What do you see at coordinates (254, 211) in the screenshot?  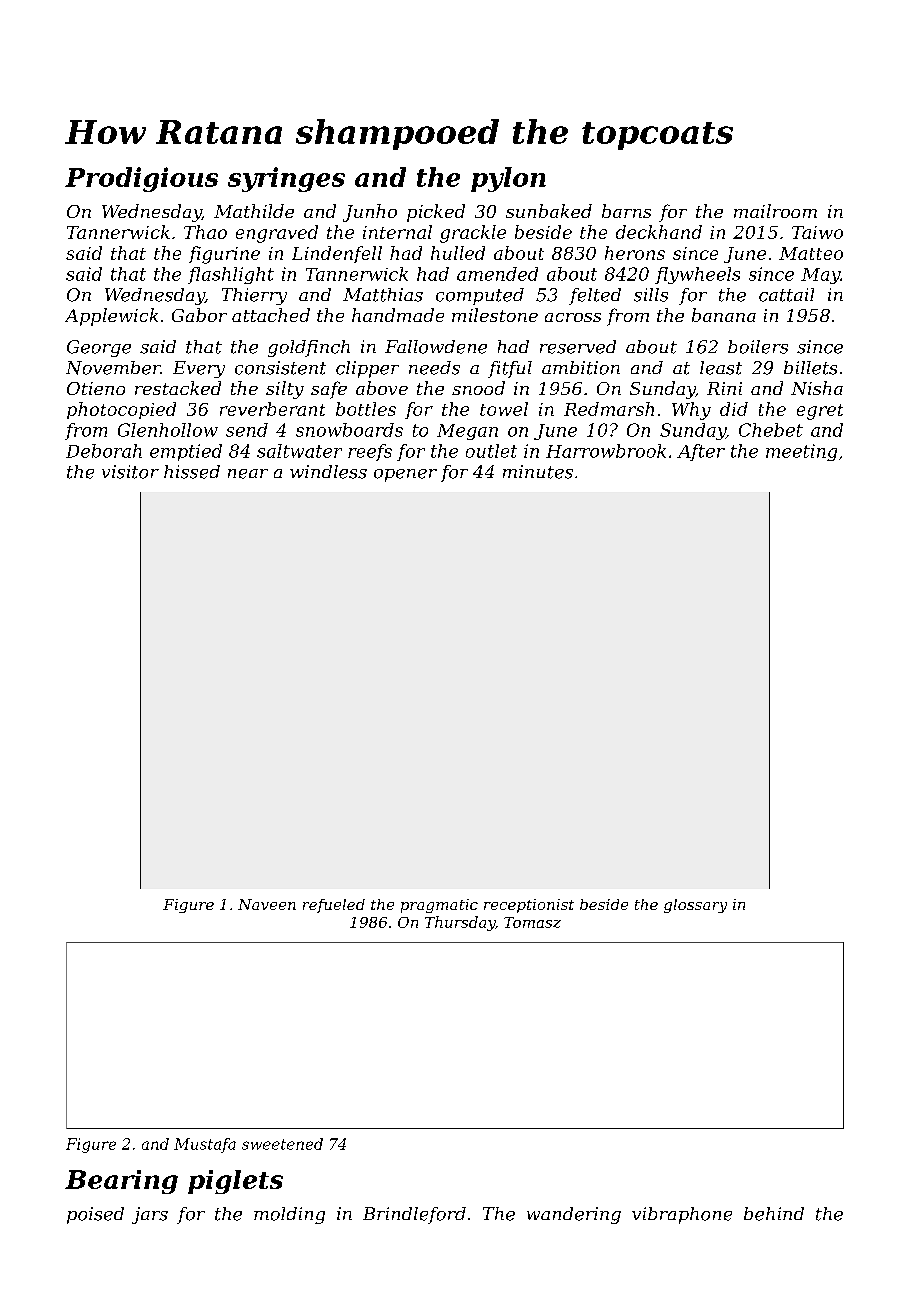 I see `Mathilde` at bounding box center [254, 211].
